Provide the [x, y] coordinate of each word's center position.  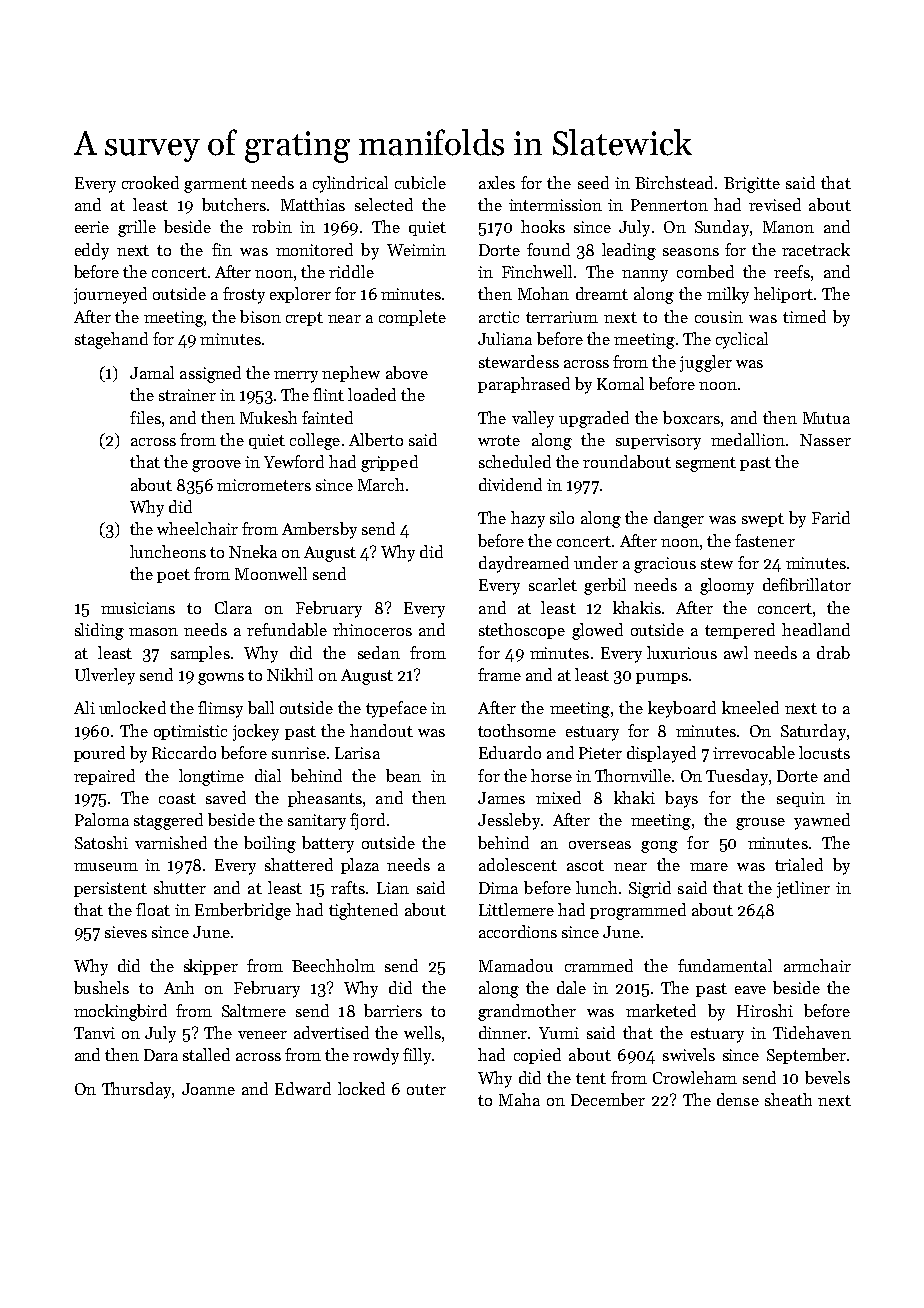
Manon [788, 227]
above [407, 372]
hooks [543, 226]
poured [99, 754]
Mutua [826, 418]
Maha [519, 1099]
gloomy [727, 586]
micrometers [264, 485]
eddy [92, 251]
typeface [396, 709]
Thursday [136, 1090]
